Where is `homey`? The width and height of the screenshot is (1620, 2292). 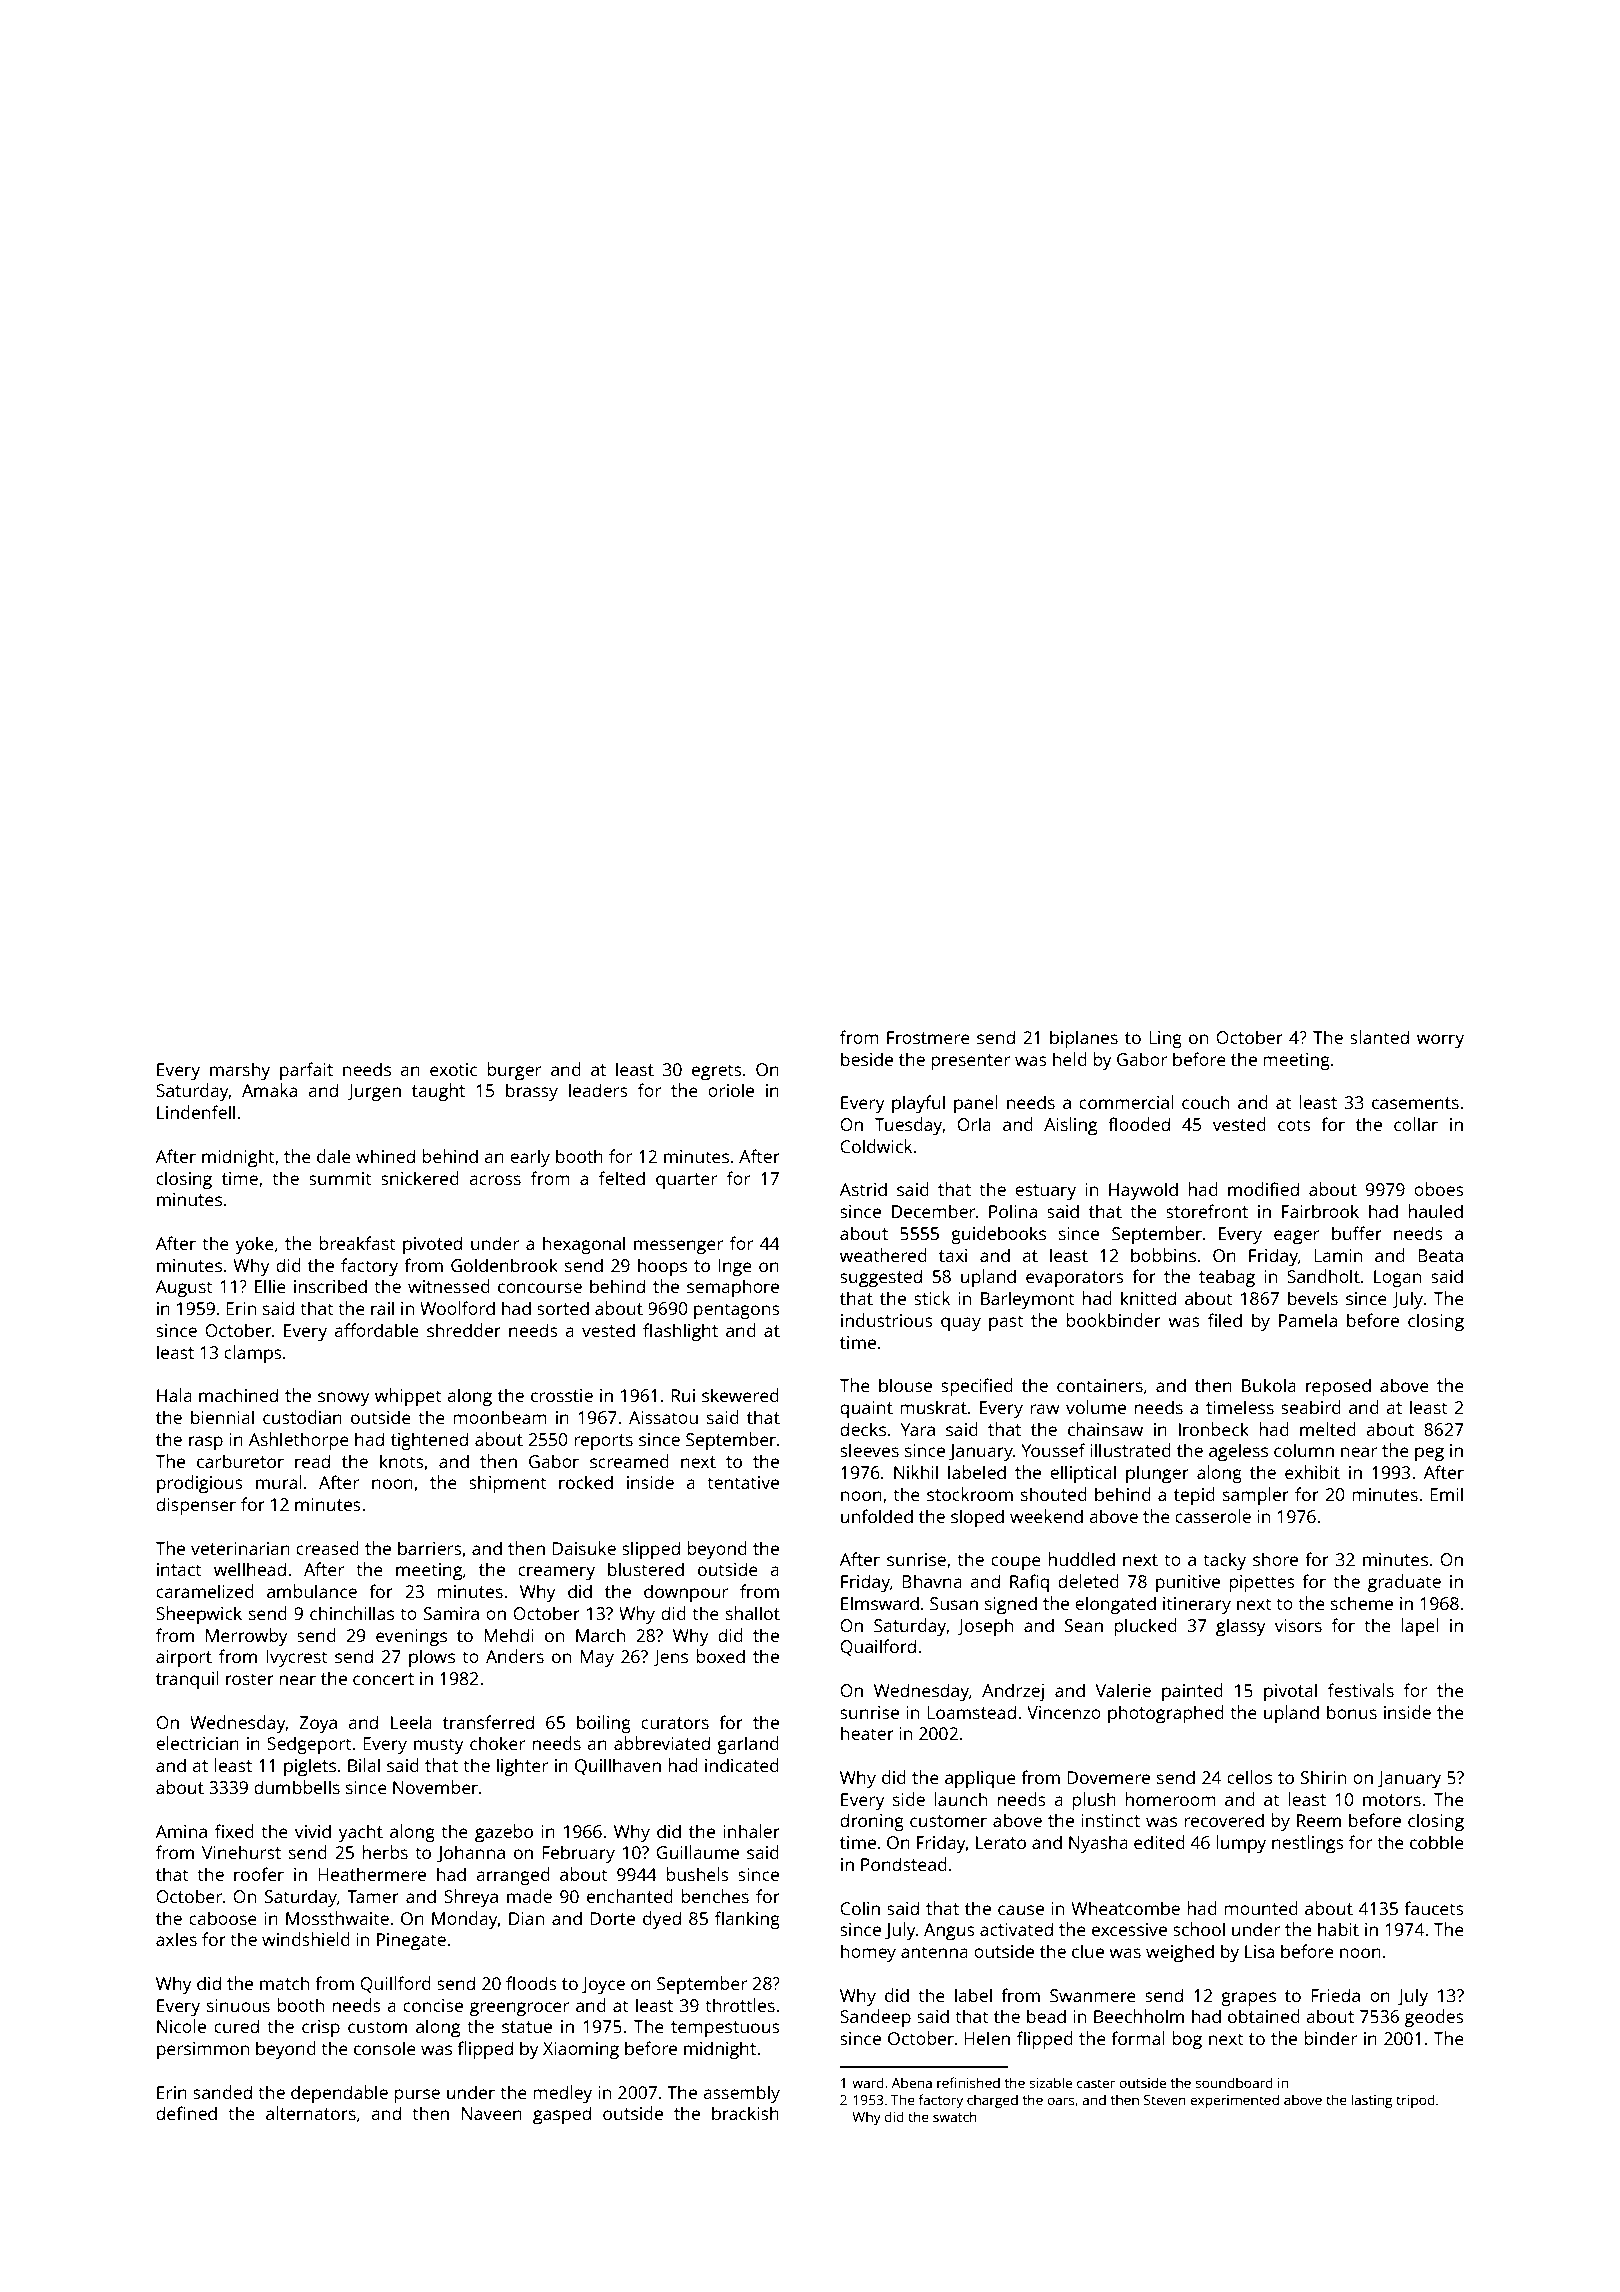 homey is located at coordinates (868, 1953).
